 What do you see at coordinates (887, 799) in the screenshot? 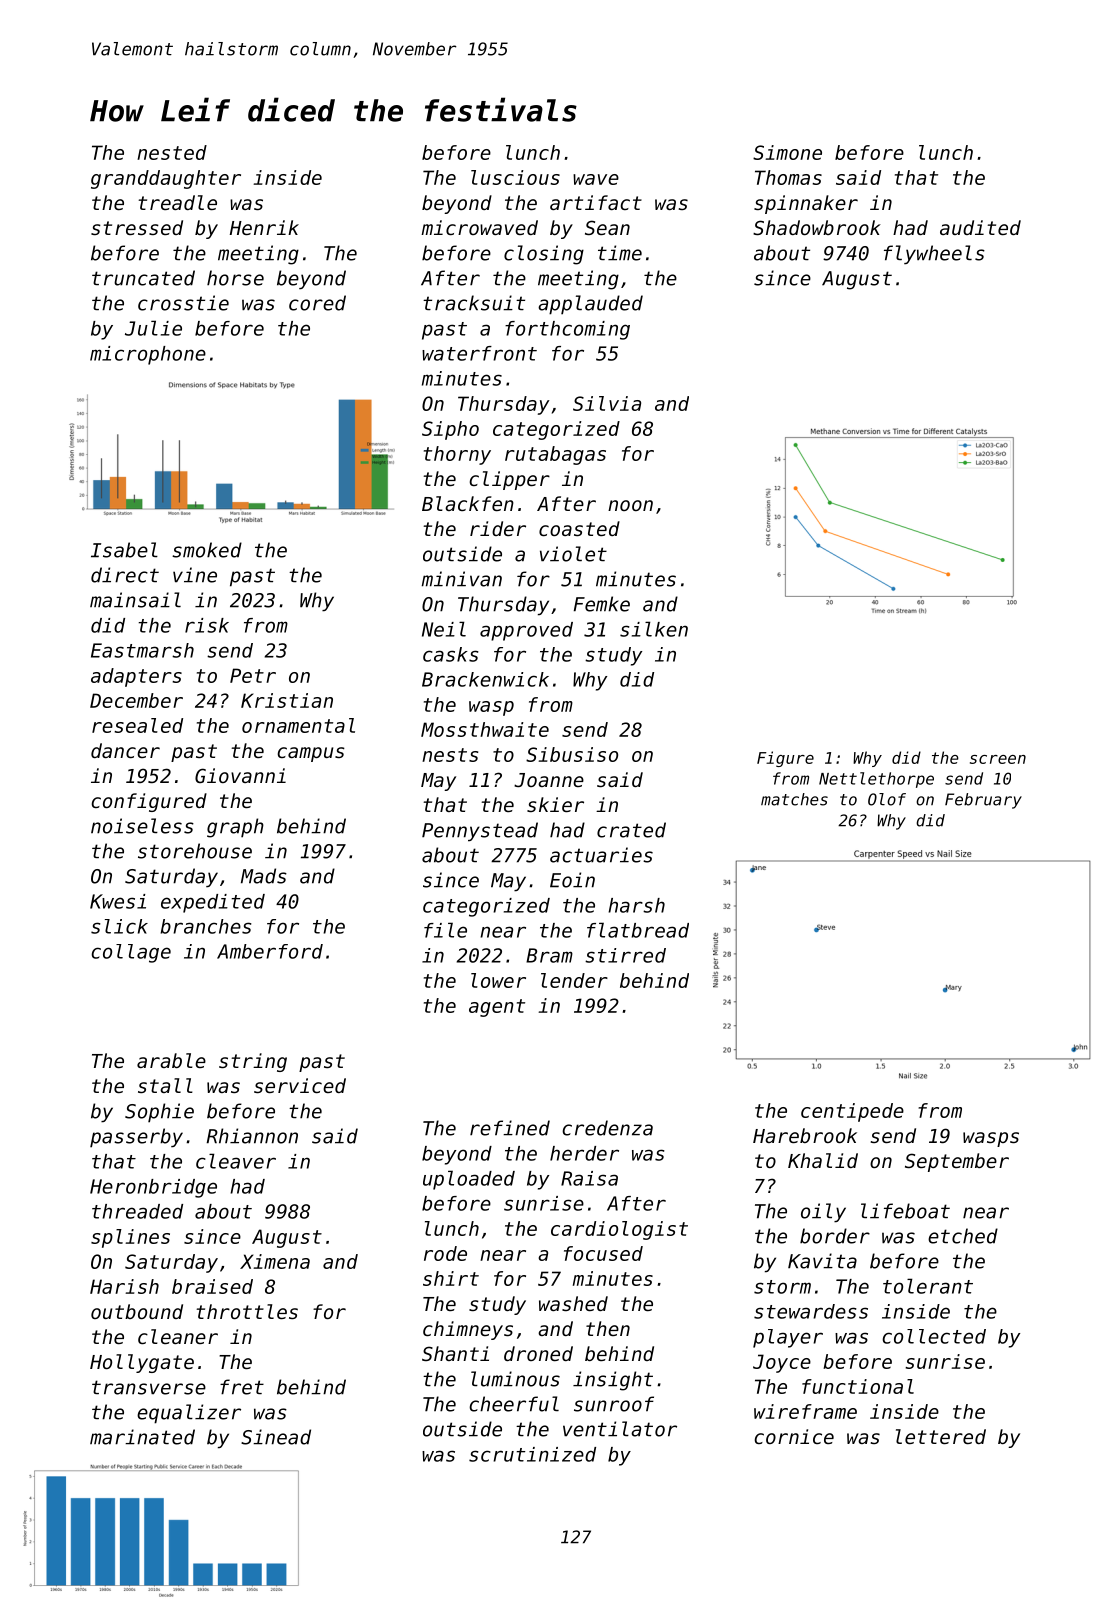
I see `Olof` at bounding box center [887, 799].
